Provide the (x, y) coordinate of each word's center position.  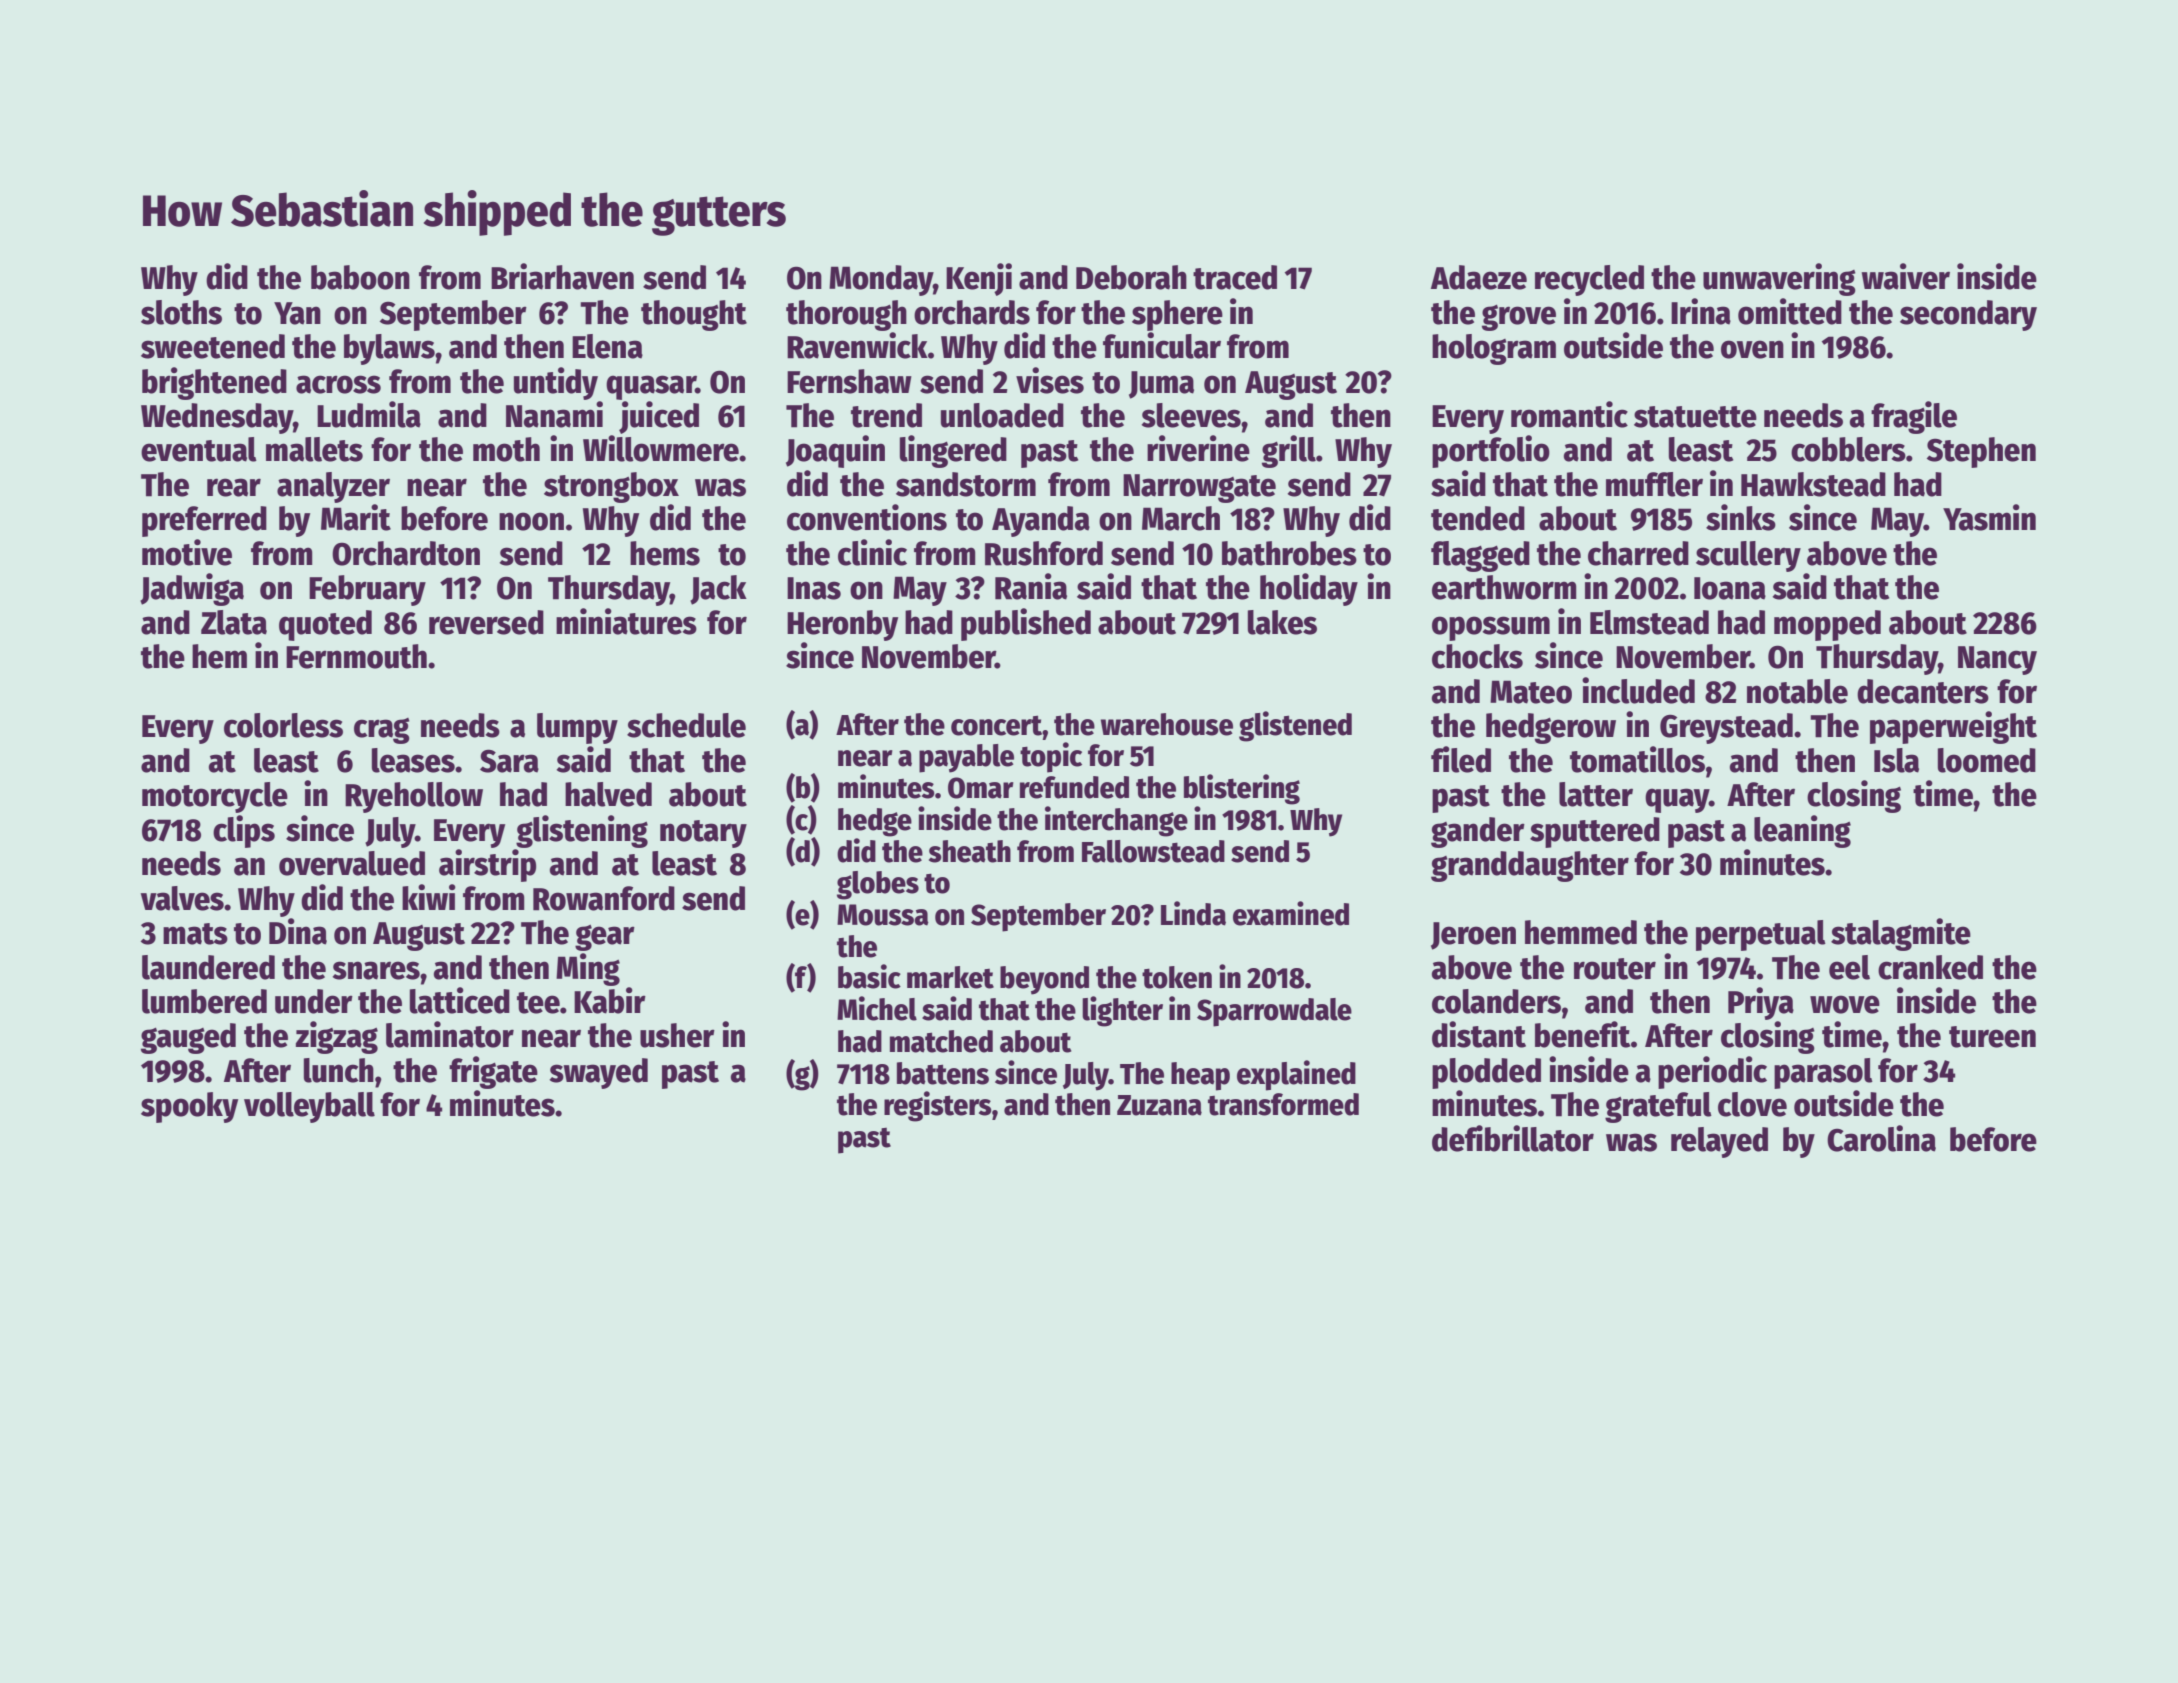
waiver (1905, 276)
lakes (1282, 622)
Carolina (1881, 1138)
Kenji (979, 279)
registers (938, 1106)
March (1181, 518)
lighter (1122, 1011)
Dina (298, 931)
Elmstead (1649, 622)
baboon (360, 277)
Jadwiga (192, 589)
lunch (339, 1070)
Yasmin (1989, 517)
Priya (1761, 1003)
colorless (283, 725)
